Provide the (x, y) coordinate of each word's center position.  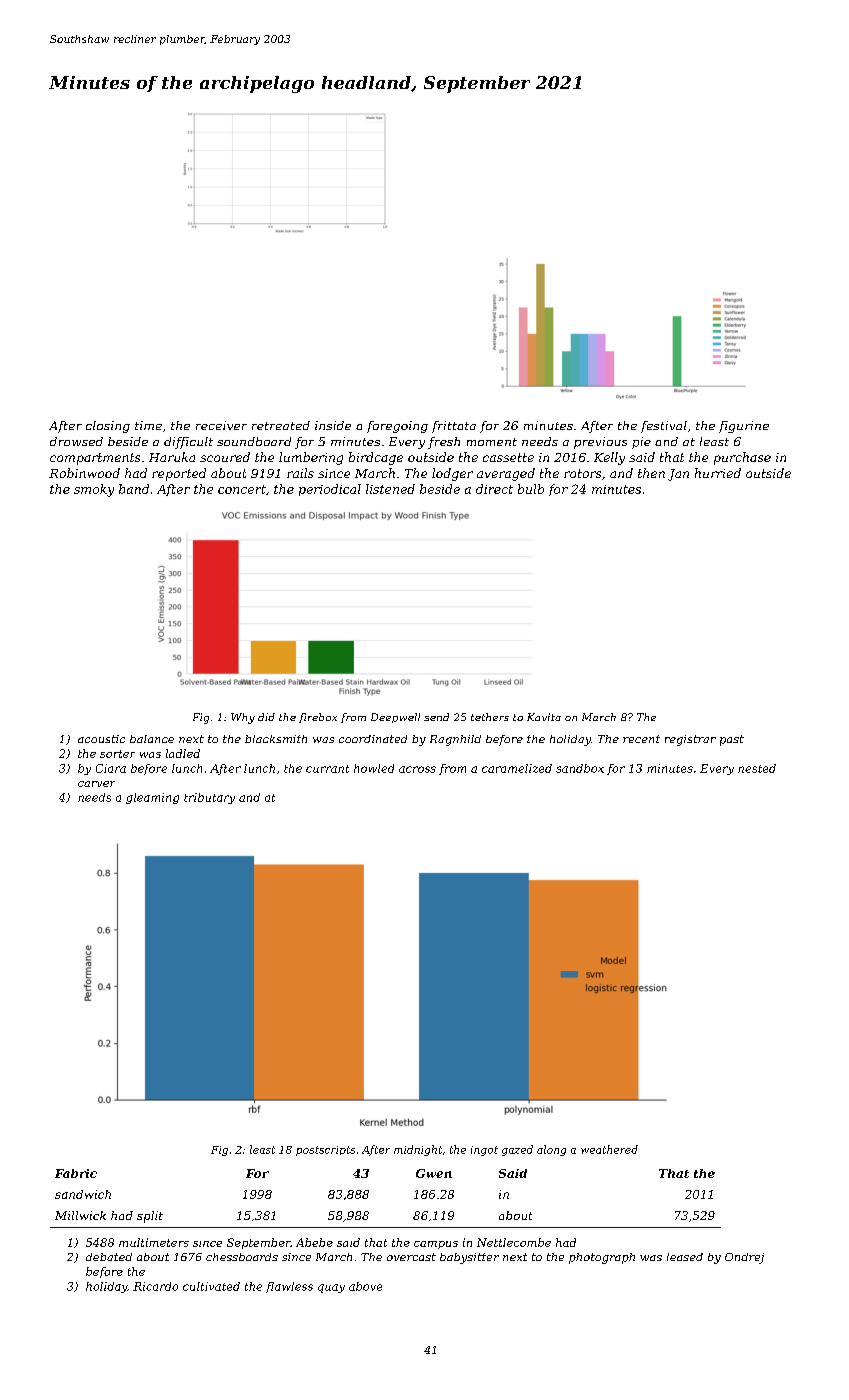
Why (243, 718)
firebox (318, 718)
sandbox (580, 768)
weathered (609, 1149)
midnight (418, 1150)
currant (327, 769)
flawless (289, 1287)
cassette (508, 457)
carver (96, 784)
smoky (94, 490)
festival (664, 427)
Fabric (76, 1173)
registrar (690, 740)
